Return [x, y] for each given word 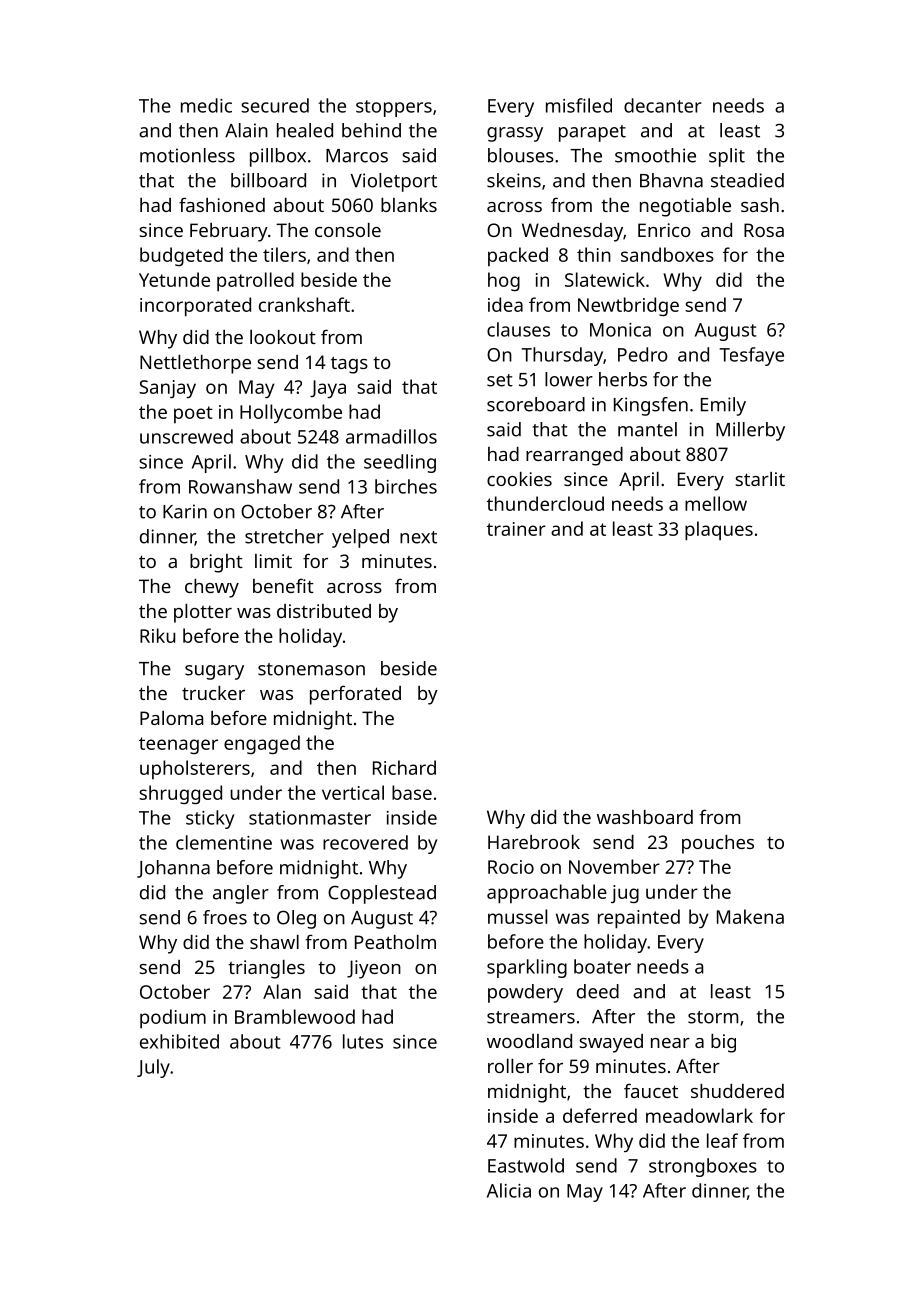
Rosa [764, 230]
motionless [187, 155]
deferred [600, 1115]
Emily [723, 406]
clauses [518, 329]
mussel [517, 916]
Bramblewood [295, 1016]
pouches [718, 844]
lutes [363, 1041]
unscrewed [186, 436]
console [348, 230]
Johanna [173, 869]
